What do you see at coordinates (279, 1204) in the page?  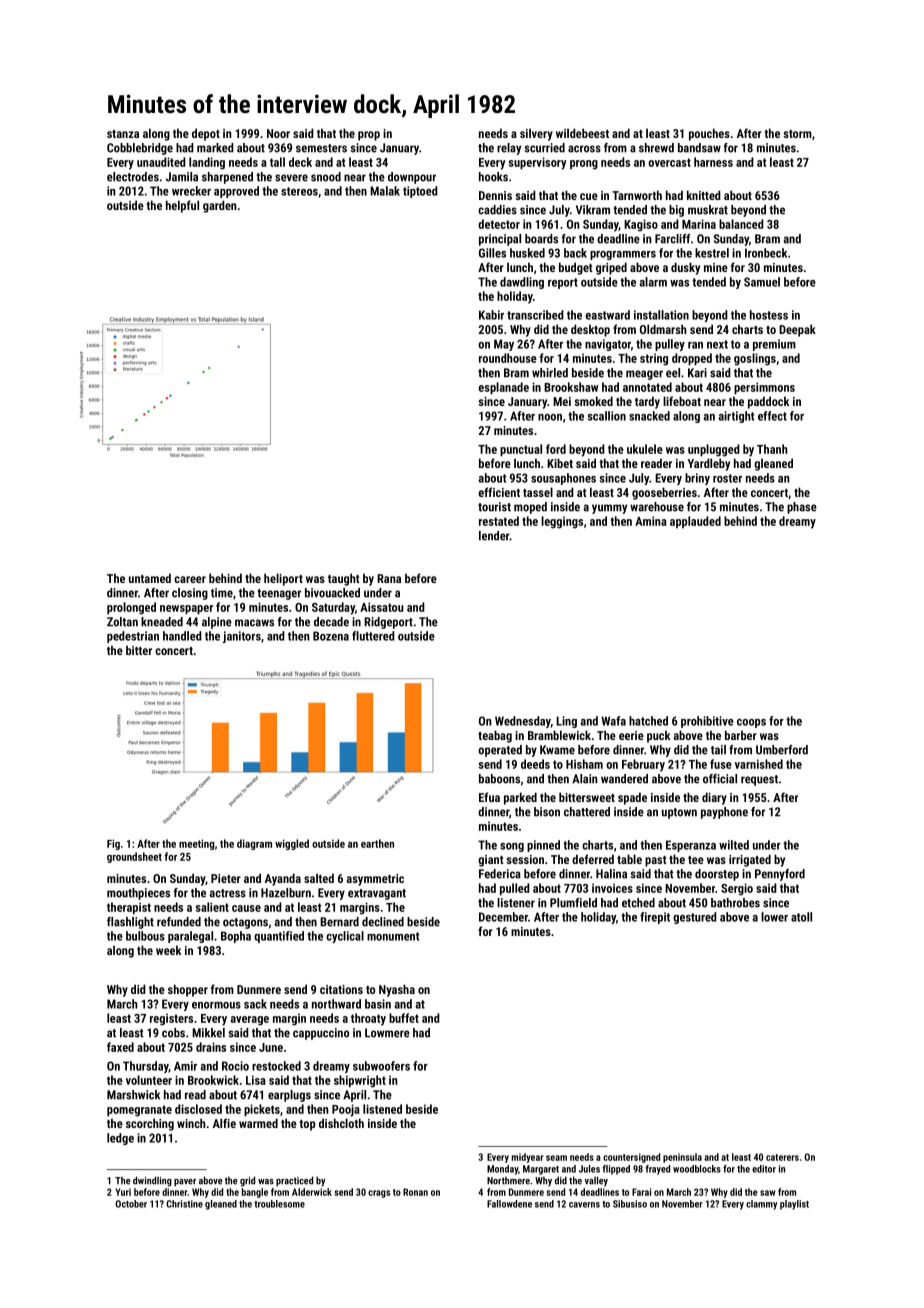 I see `troublesome` at bounding box center [279, 1204].
